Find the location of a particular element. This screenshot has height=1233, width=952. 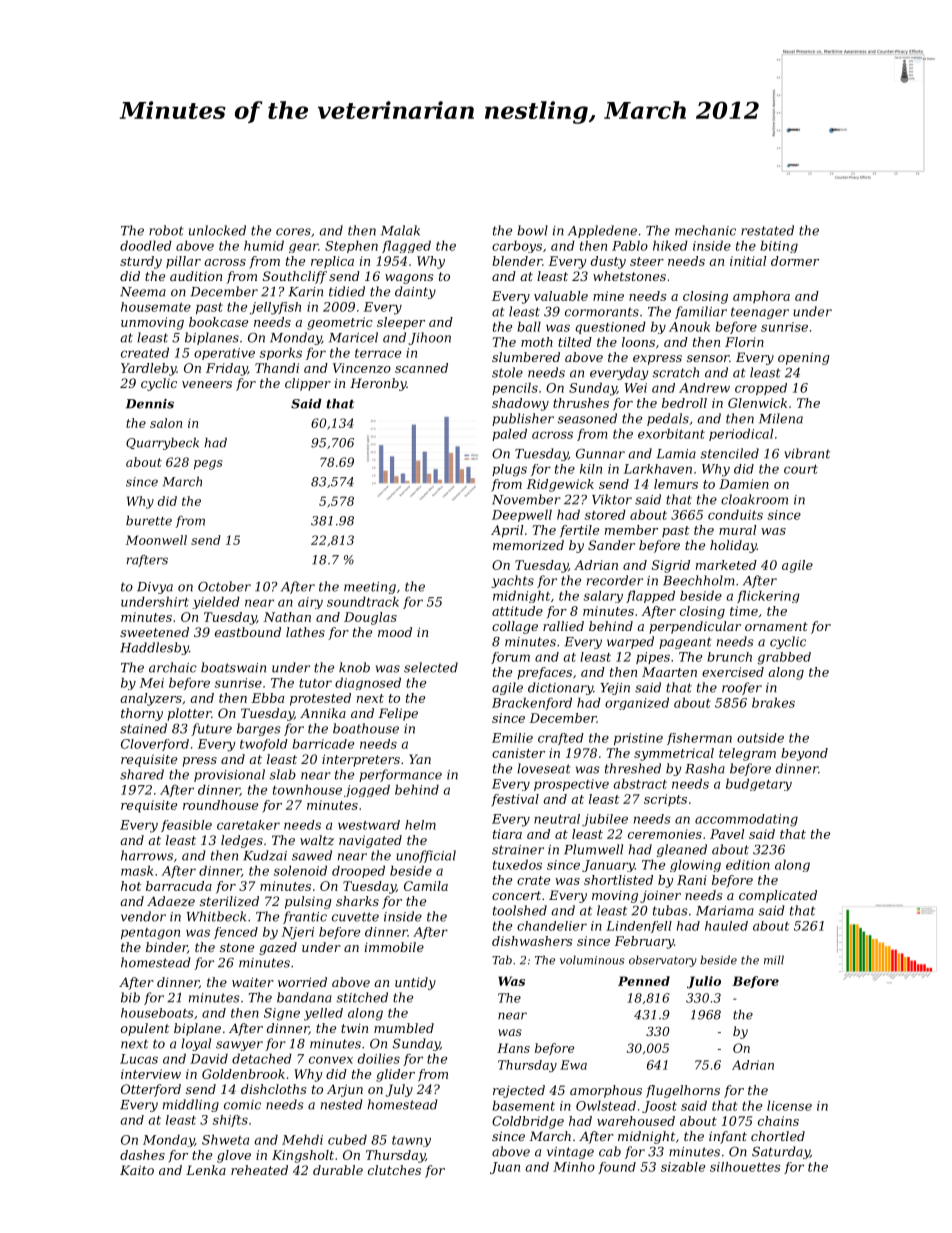

interpreters is located at coordinates (361, 760).
